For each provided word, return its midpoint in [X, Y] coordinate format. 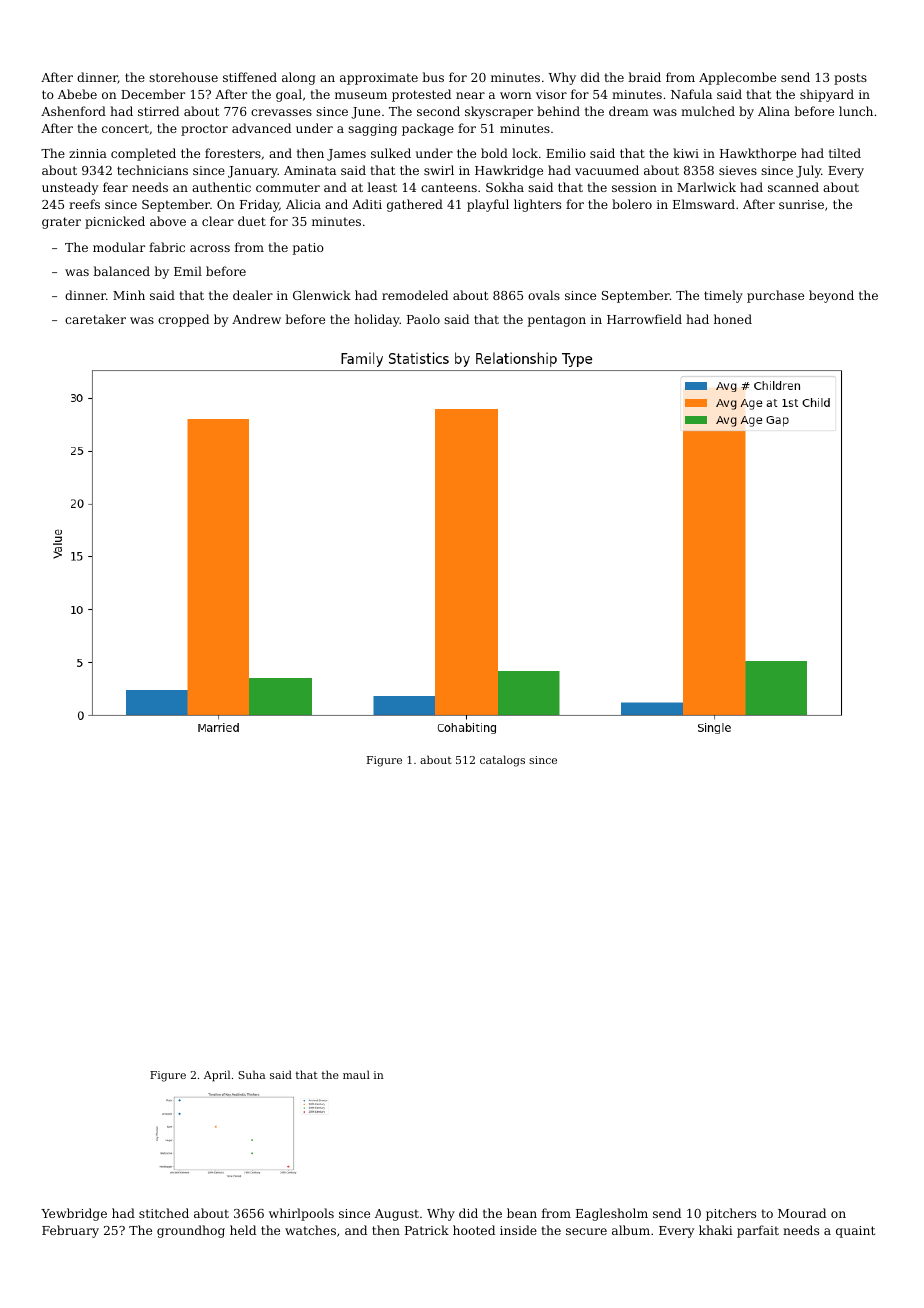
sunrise [801, 204]
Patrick [427, 1230]
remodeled [415, 295]
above [168, 221]
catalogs [502, 761]
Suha [252, 1074]
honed [733, 319]
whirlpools [301, 1214]
